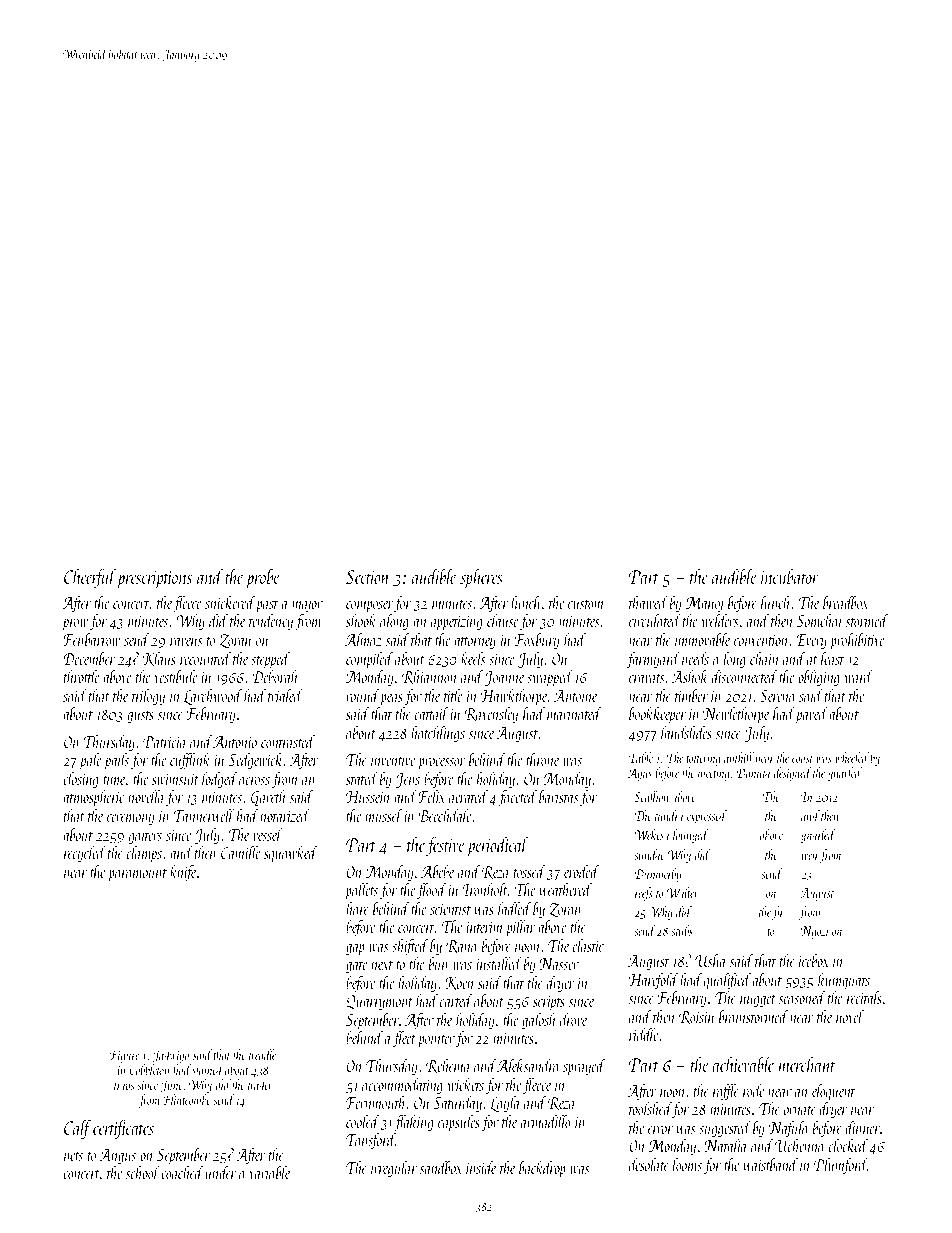 The image size is (952, 1233). Describe the element at coordinates (270, 1172) in the screenshot. I see `variable` at that location.
